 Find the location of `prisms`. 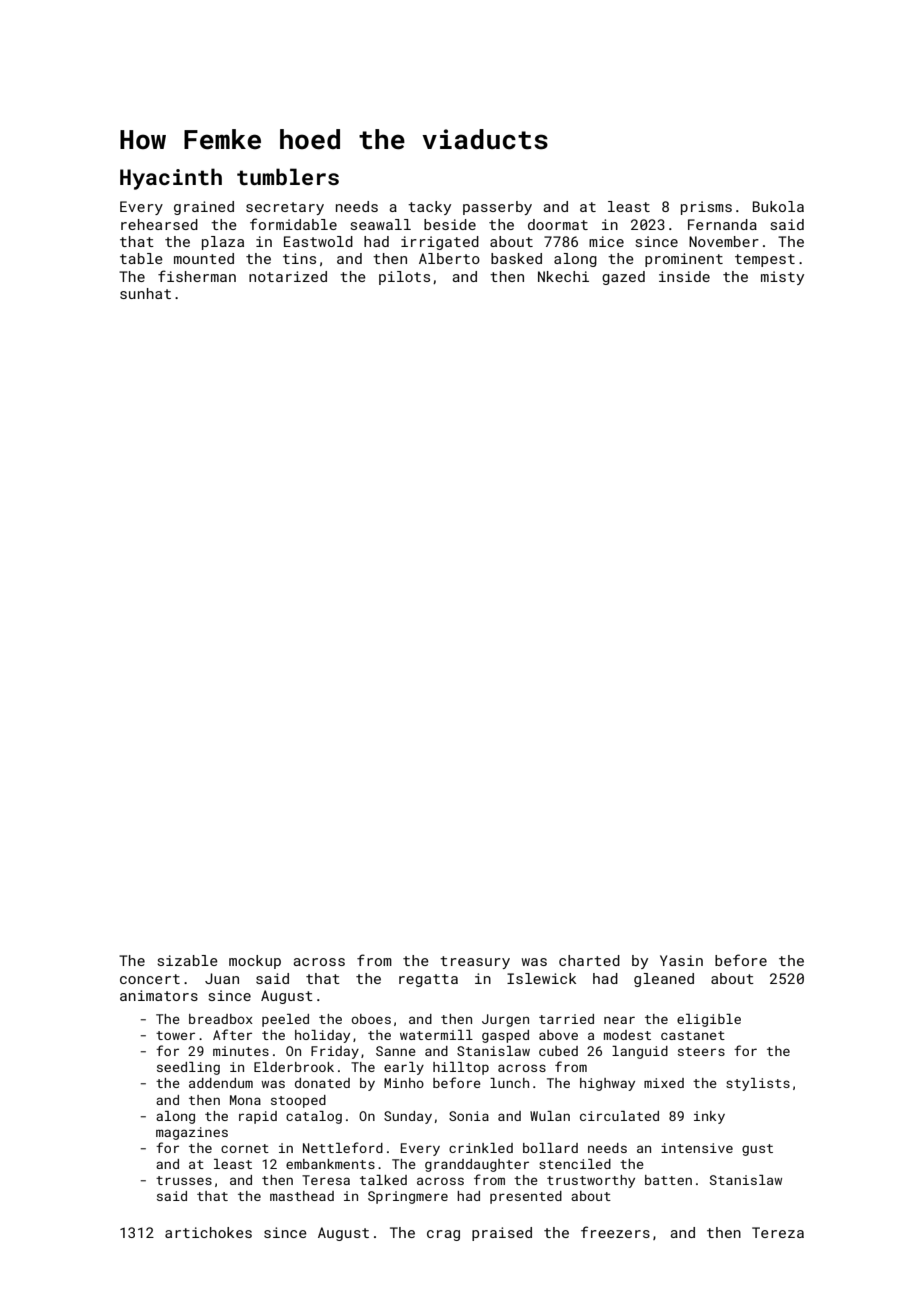

prisms is located at coordinates (706, 208).
